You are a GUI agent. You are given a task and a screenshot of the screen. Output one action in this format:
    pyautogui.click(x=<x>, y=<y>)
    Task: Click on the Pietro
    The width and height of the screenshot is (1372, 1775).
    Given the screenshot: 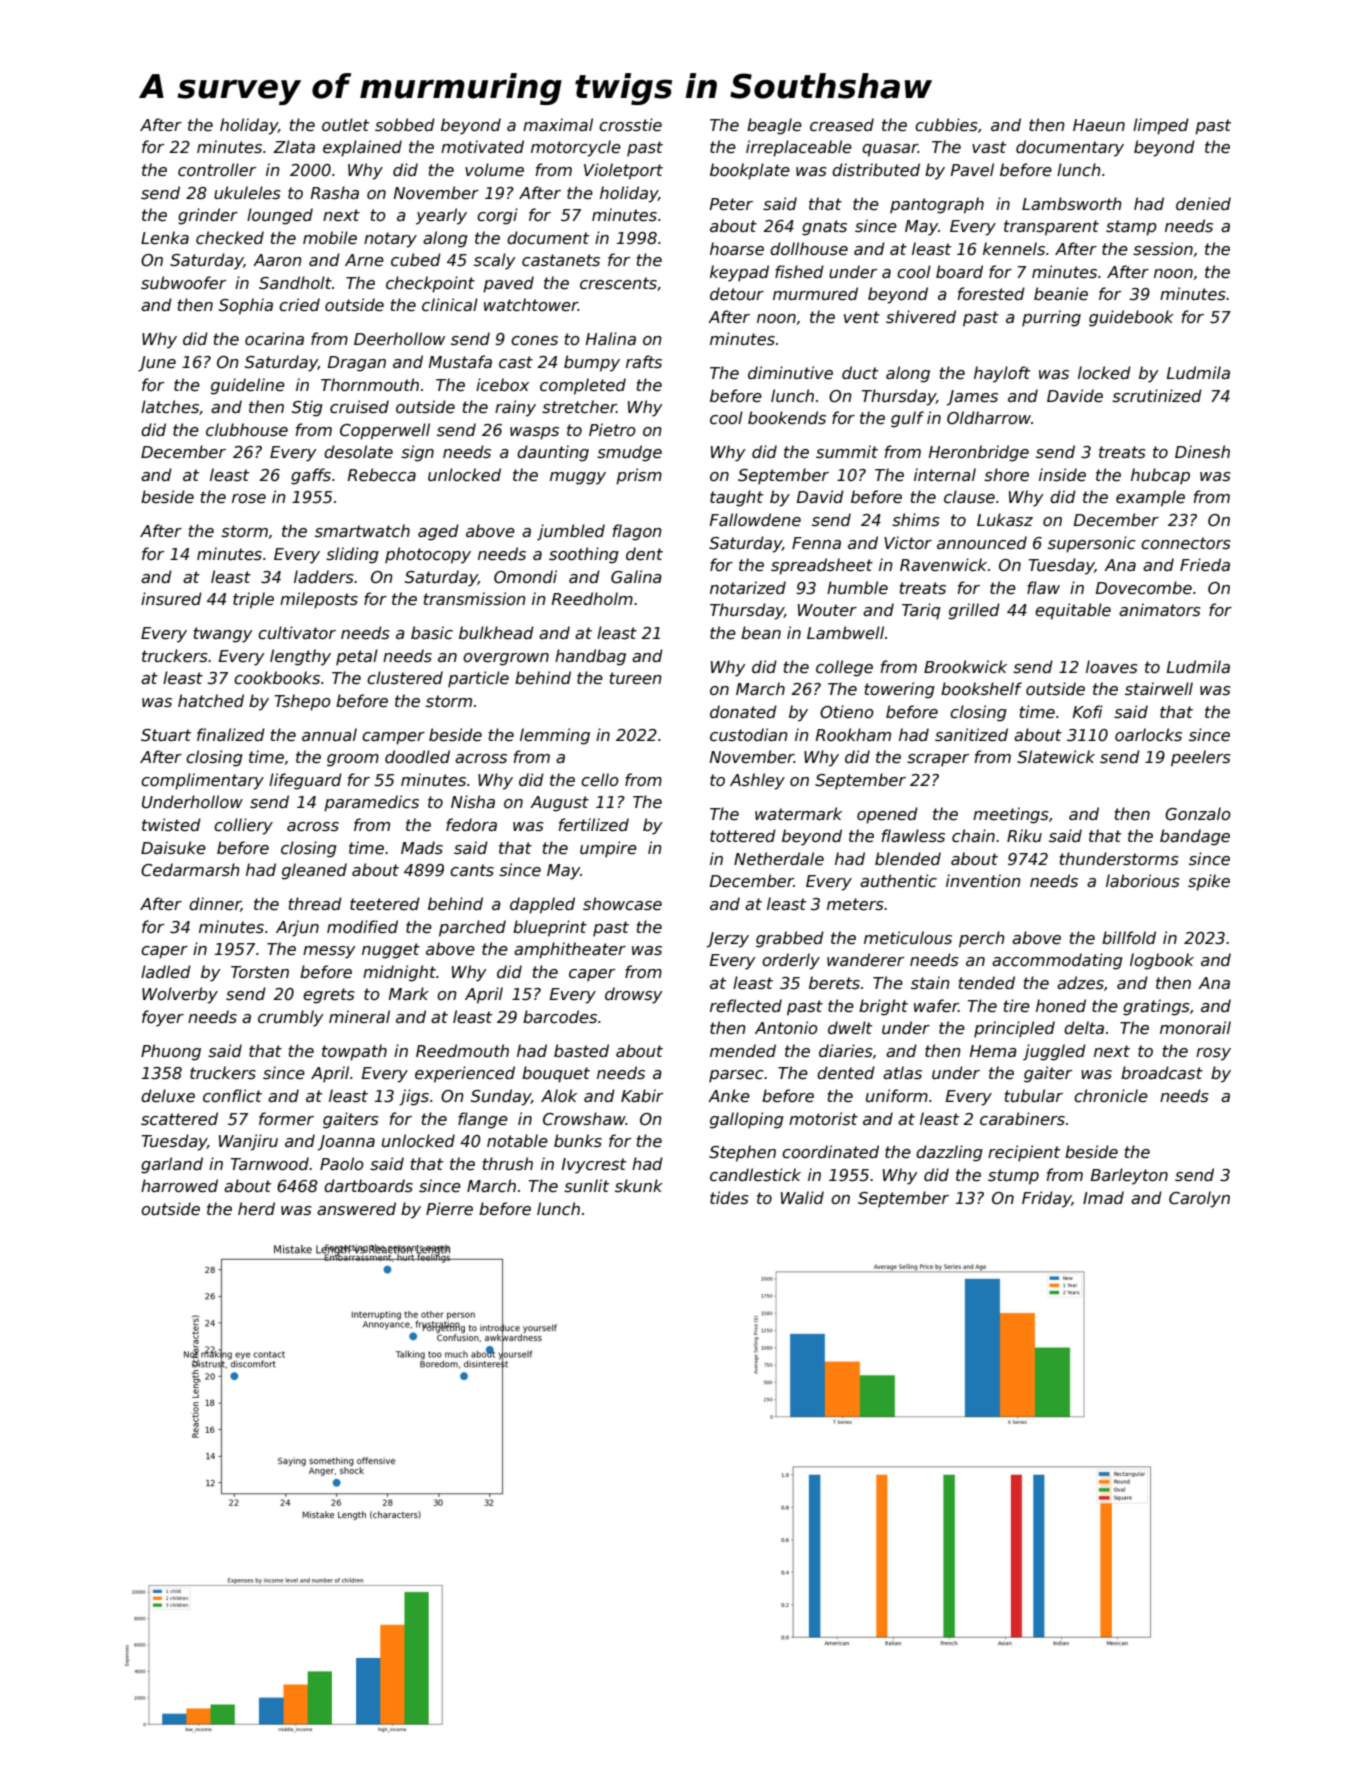 What is the action you would take?
    pyautogui.click(x=612, y=430)
